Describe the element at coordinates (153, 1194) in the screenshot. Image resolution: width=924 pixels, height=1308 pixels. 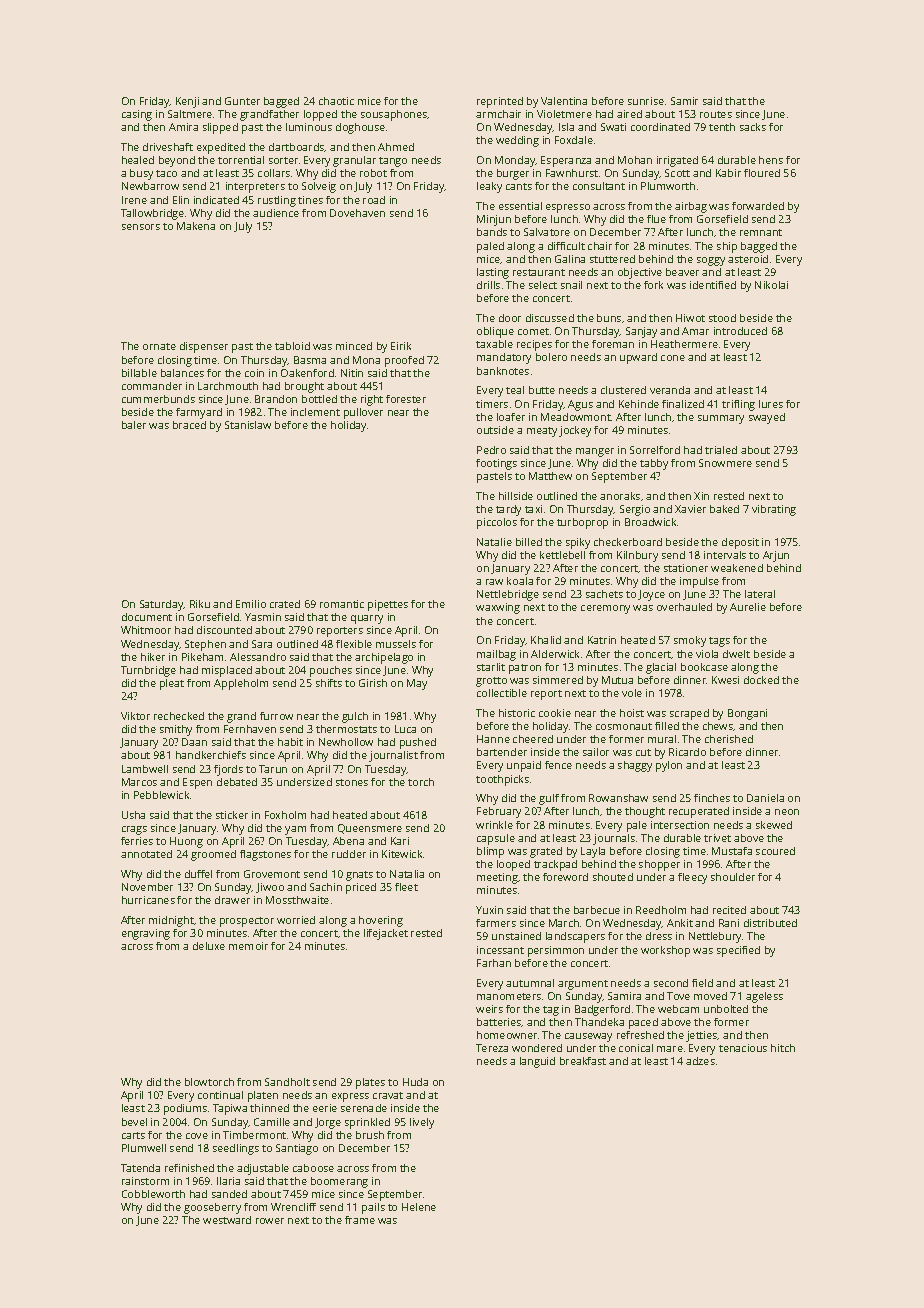
I see `Cobbleworth` at that location.
